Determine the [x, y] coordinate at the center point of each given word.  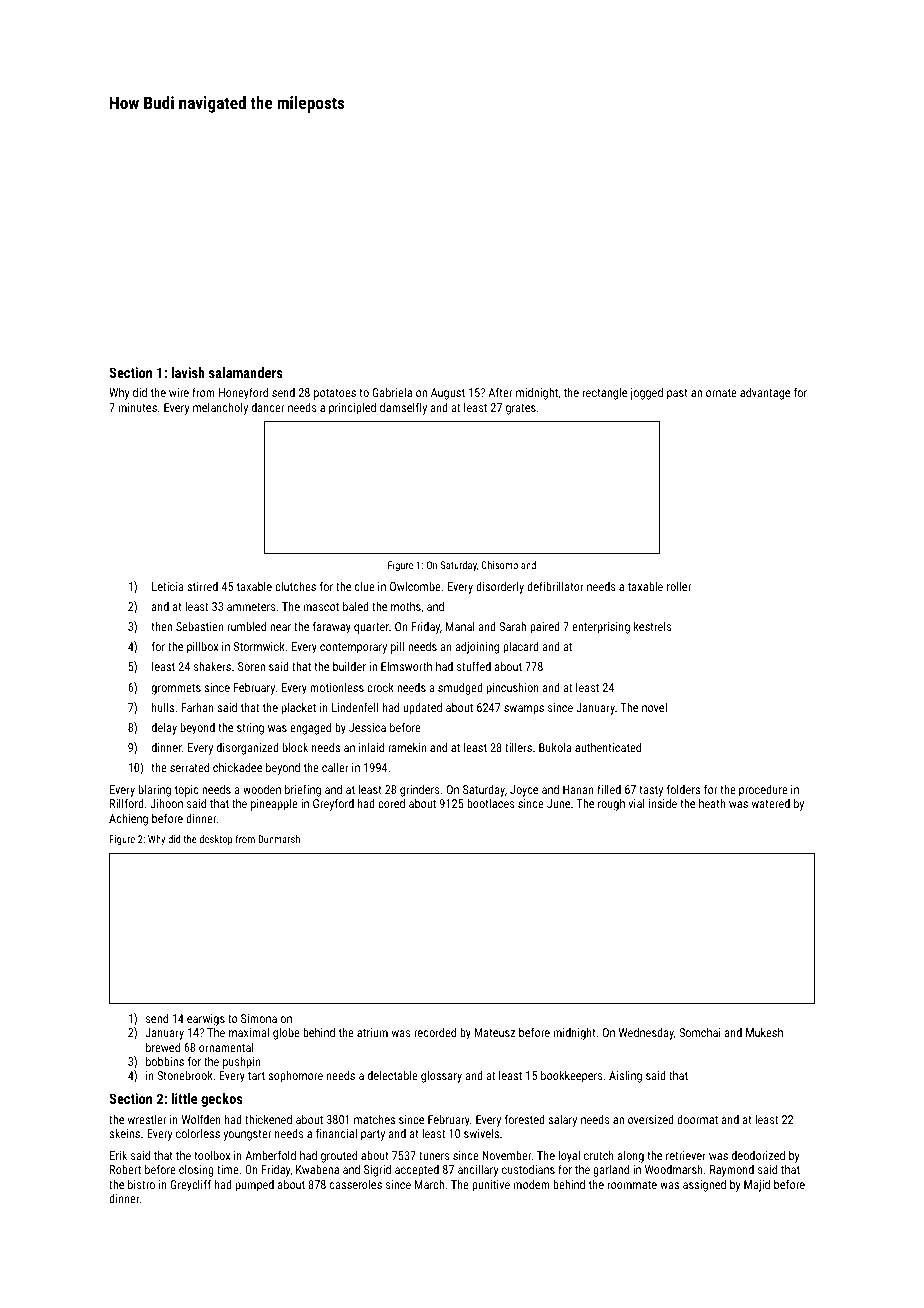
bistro [141, 1184]
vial [636, 803]
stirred [202, 586]
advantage [765, 393]
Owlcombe [415, 586]
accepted [417, 1171]
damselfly [403, 408]
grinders [420, 790]
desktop [216, 840]
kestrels [653, 626]
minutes [138, 407]
